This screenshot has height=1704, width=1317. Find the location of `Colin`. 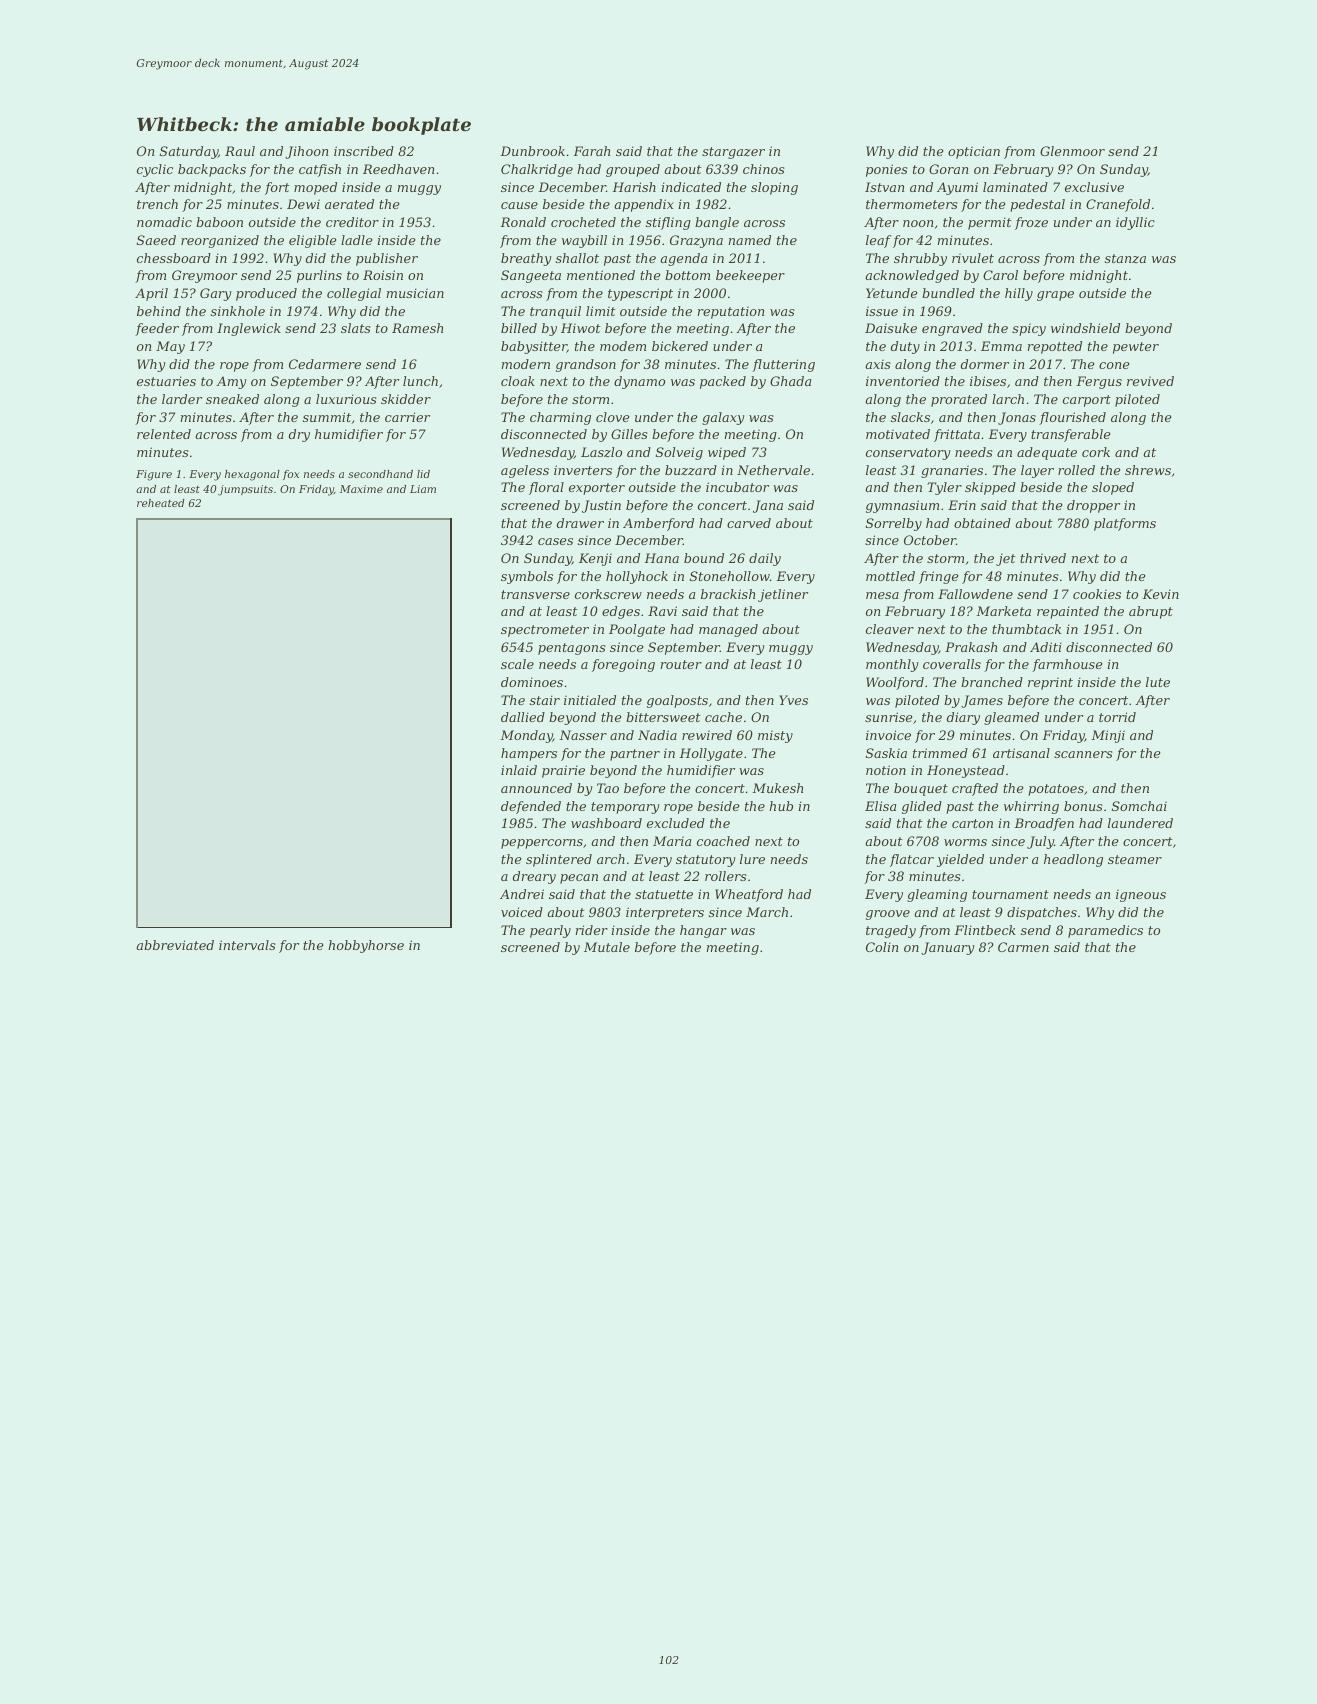

Colin is located at coordinates (882, 947).
